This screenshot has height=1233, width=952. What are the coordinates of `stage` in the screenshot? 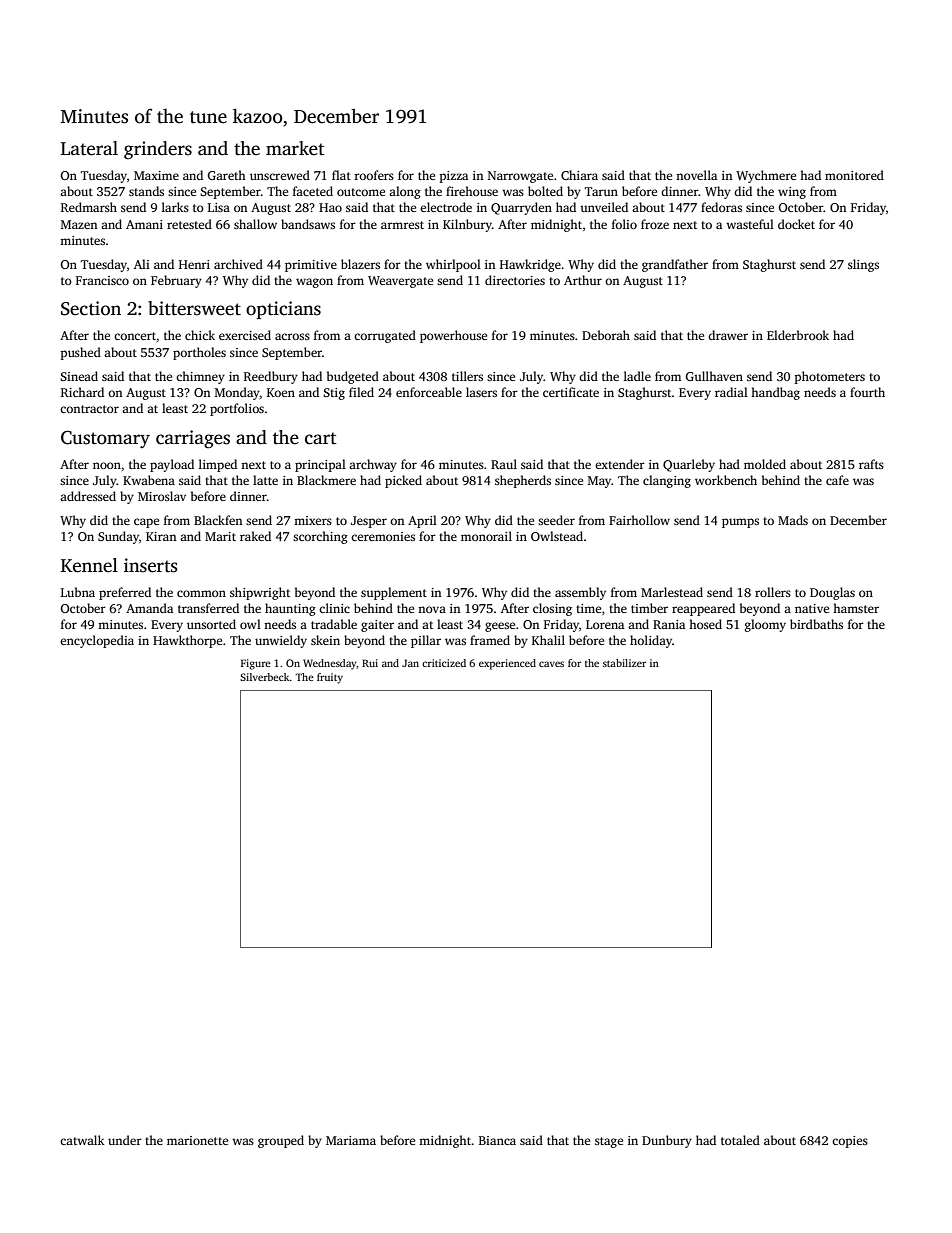 It's located at (609, 1142).
